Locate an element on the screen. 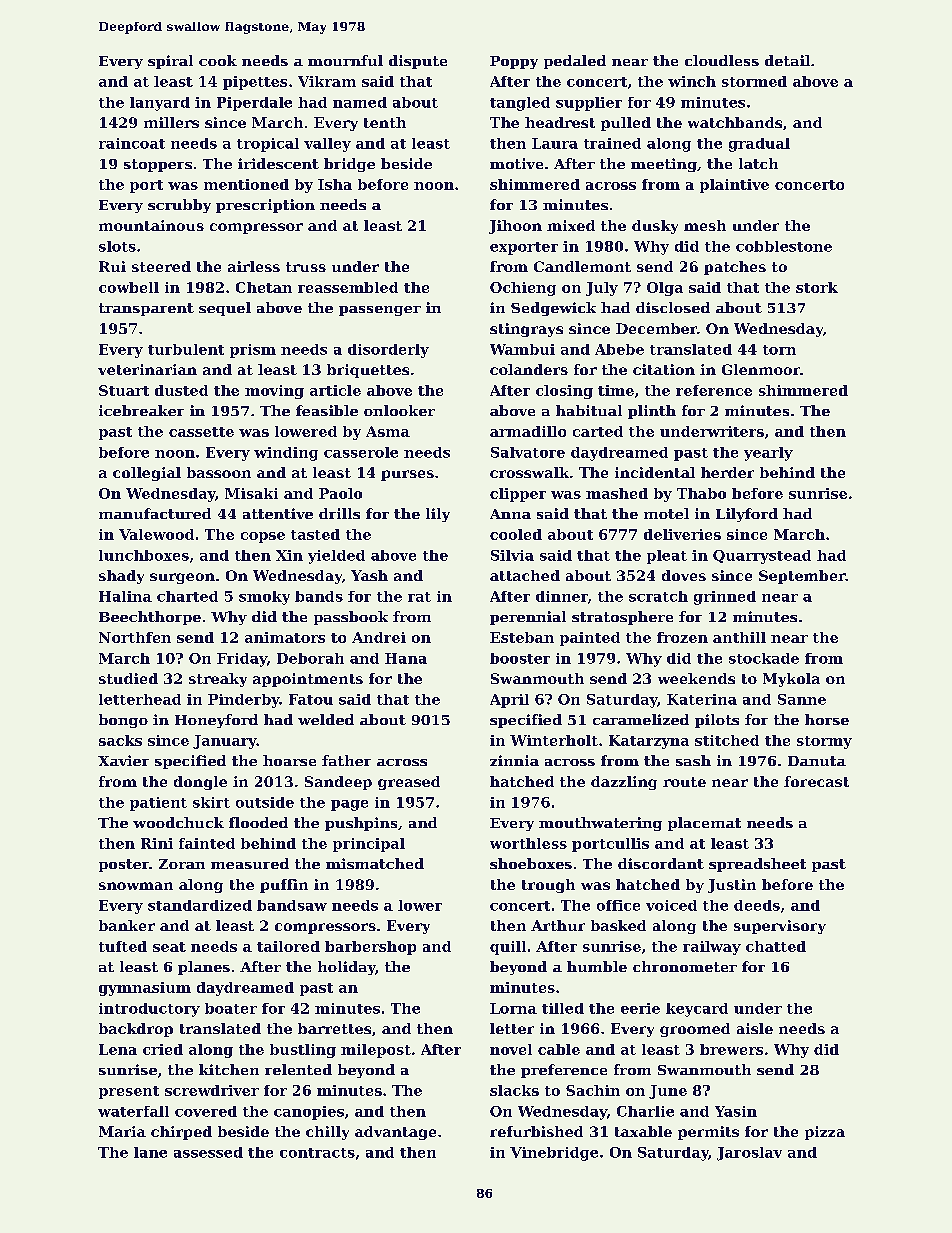  tenth is located at coordinates (385, 122).
